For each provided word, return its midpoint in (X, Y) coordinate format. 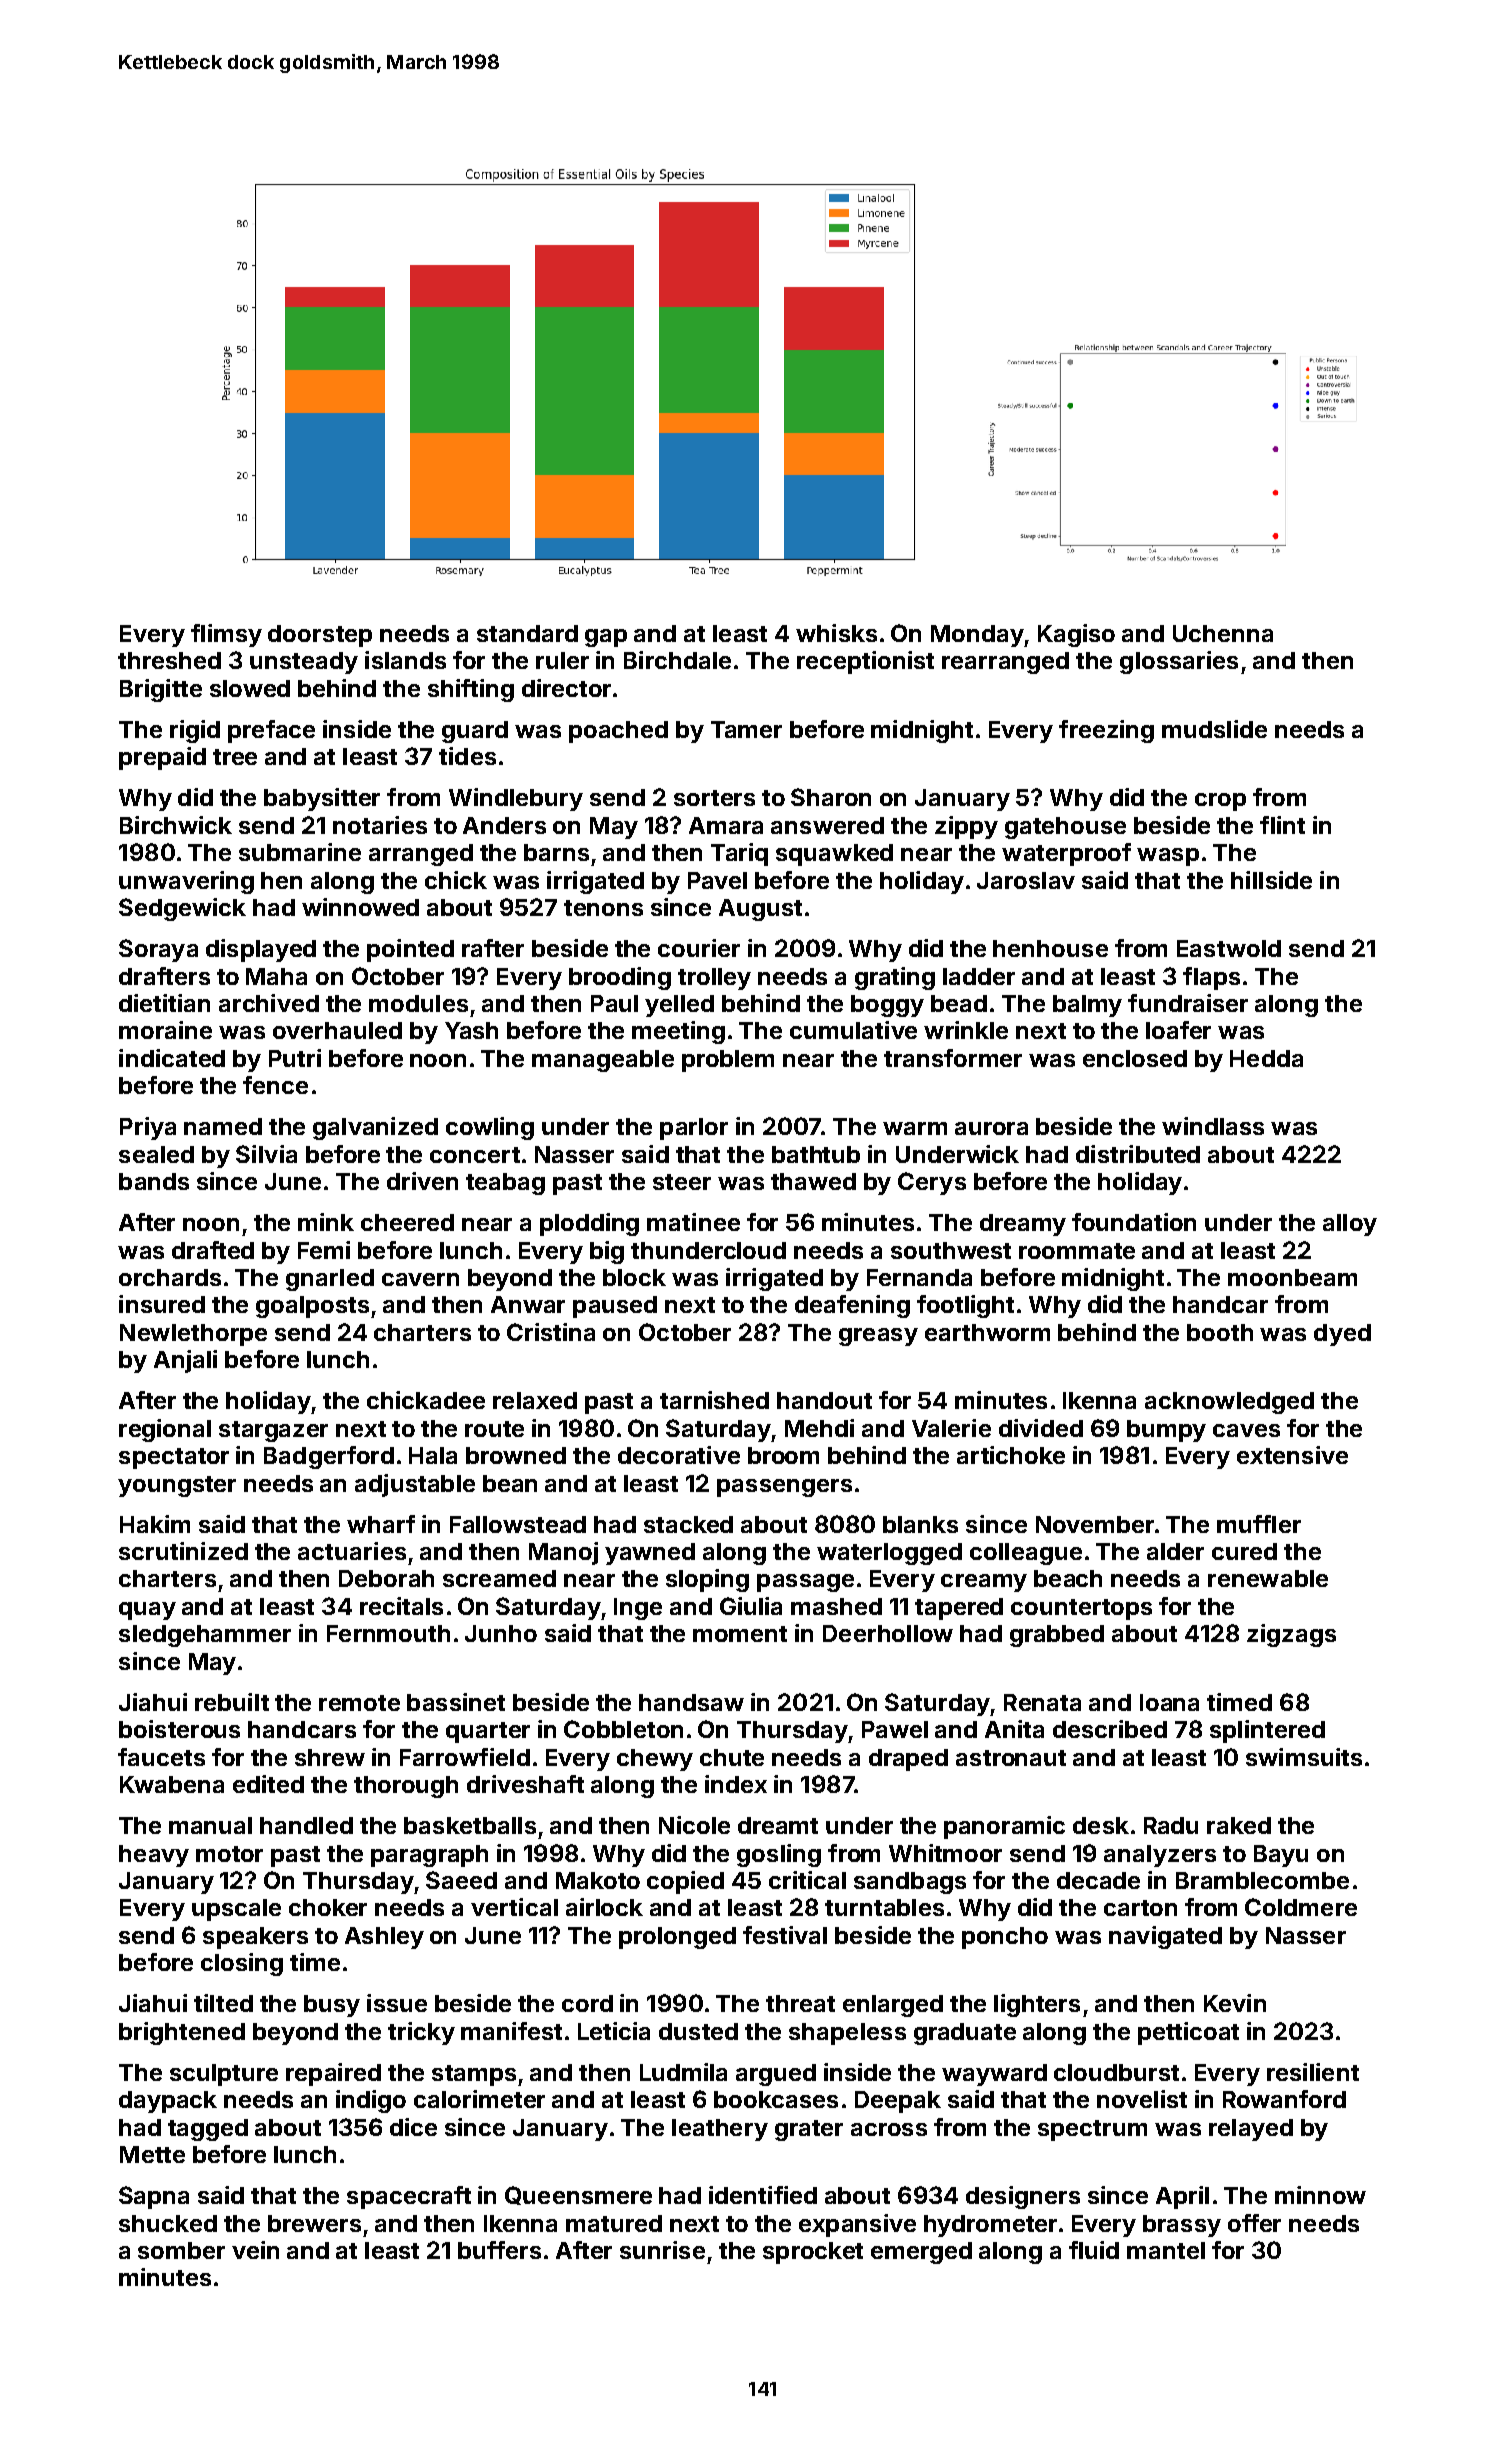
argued (776, 2075)
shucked (168, 2223)
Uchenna (1223, 633)
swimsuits (1304, 1757)
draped (908, 1760)
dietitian (164, 1003)
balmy (1087, 1006)
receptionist (865, 662)
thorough (406, 1787)
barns (556, 852)
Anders (504, 825)
